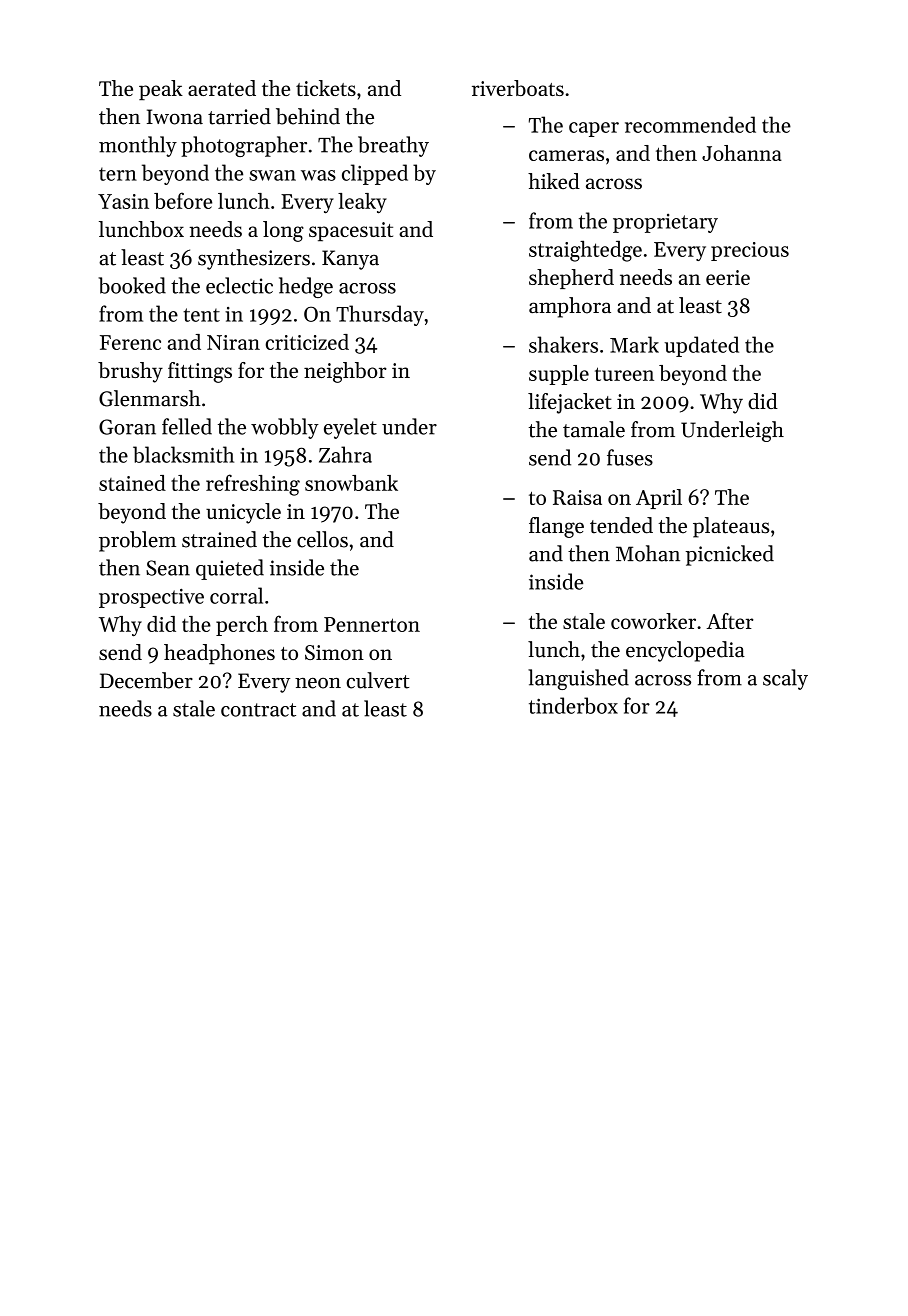 This screenshot has width=908, height=1316. I want to click on Pennerton, so click(372, 624).
